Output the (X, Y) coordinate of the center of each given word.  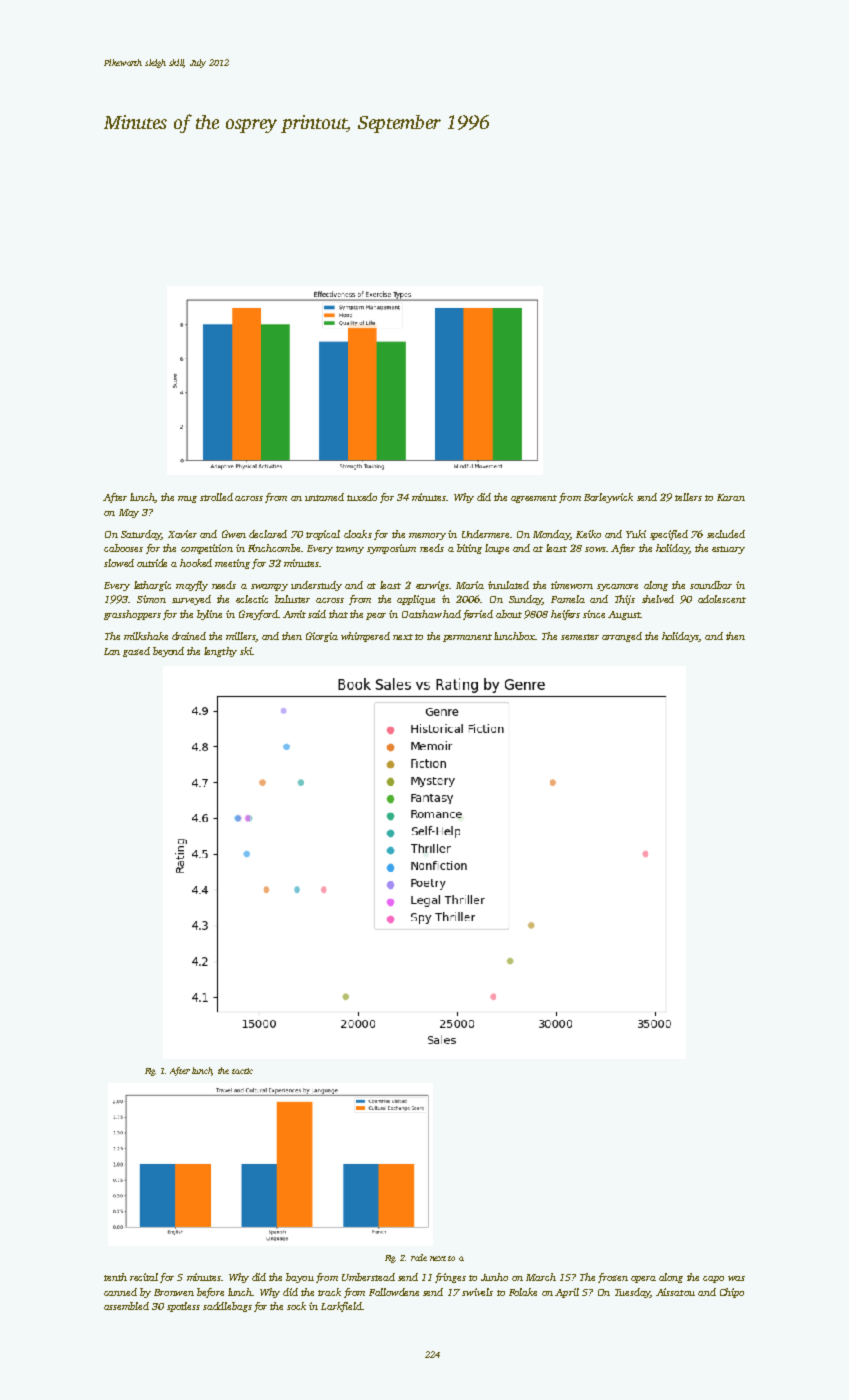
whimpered (365, 637)
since (594, 614)
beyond (168, 652)
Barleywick (608, 498)
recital (144, 1277)
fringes (450, 1278)
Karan (731, 497)
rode (419, 1257)
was (736, 1278)
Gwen (234, 534)
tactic (242, 1071)
